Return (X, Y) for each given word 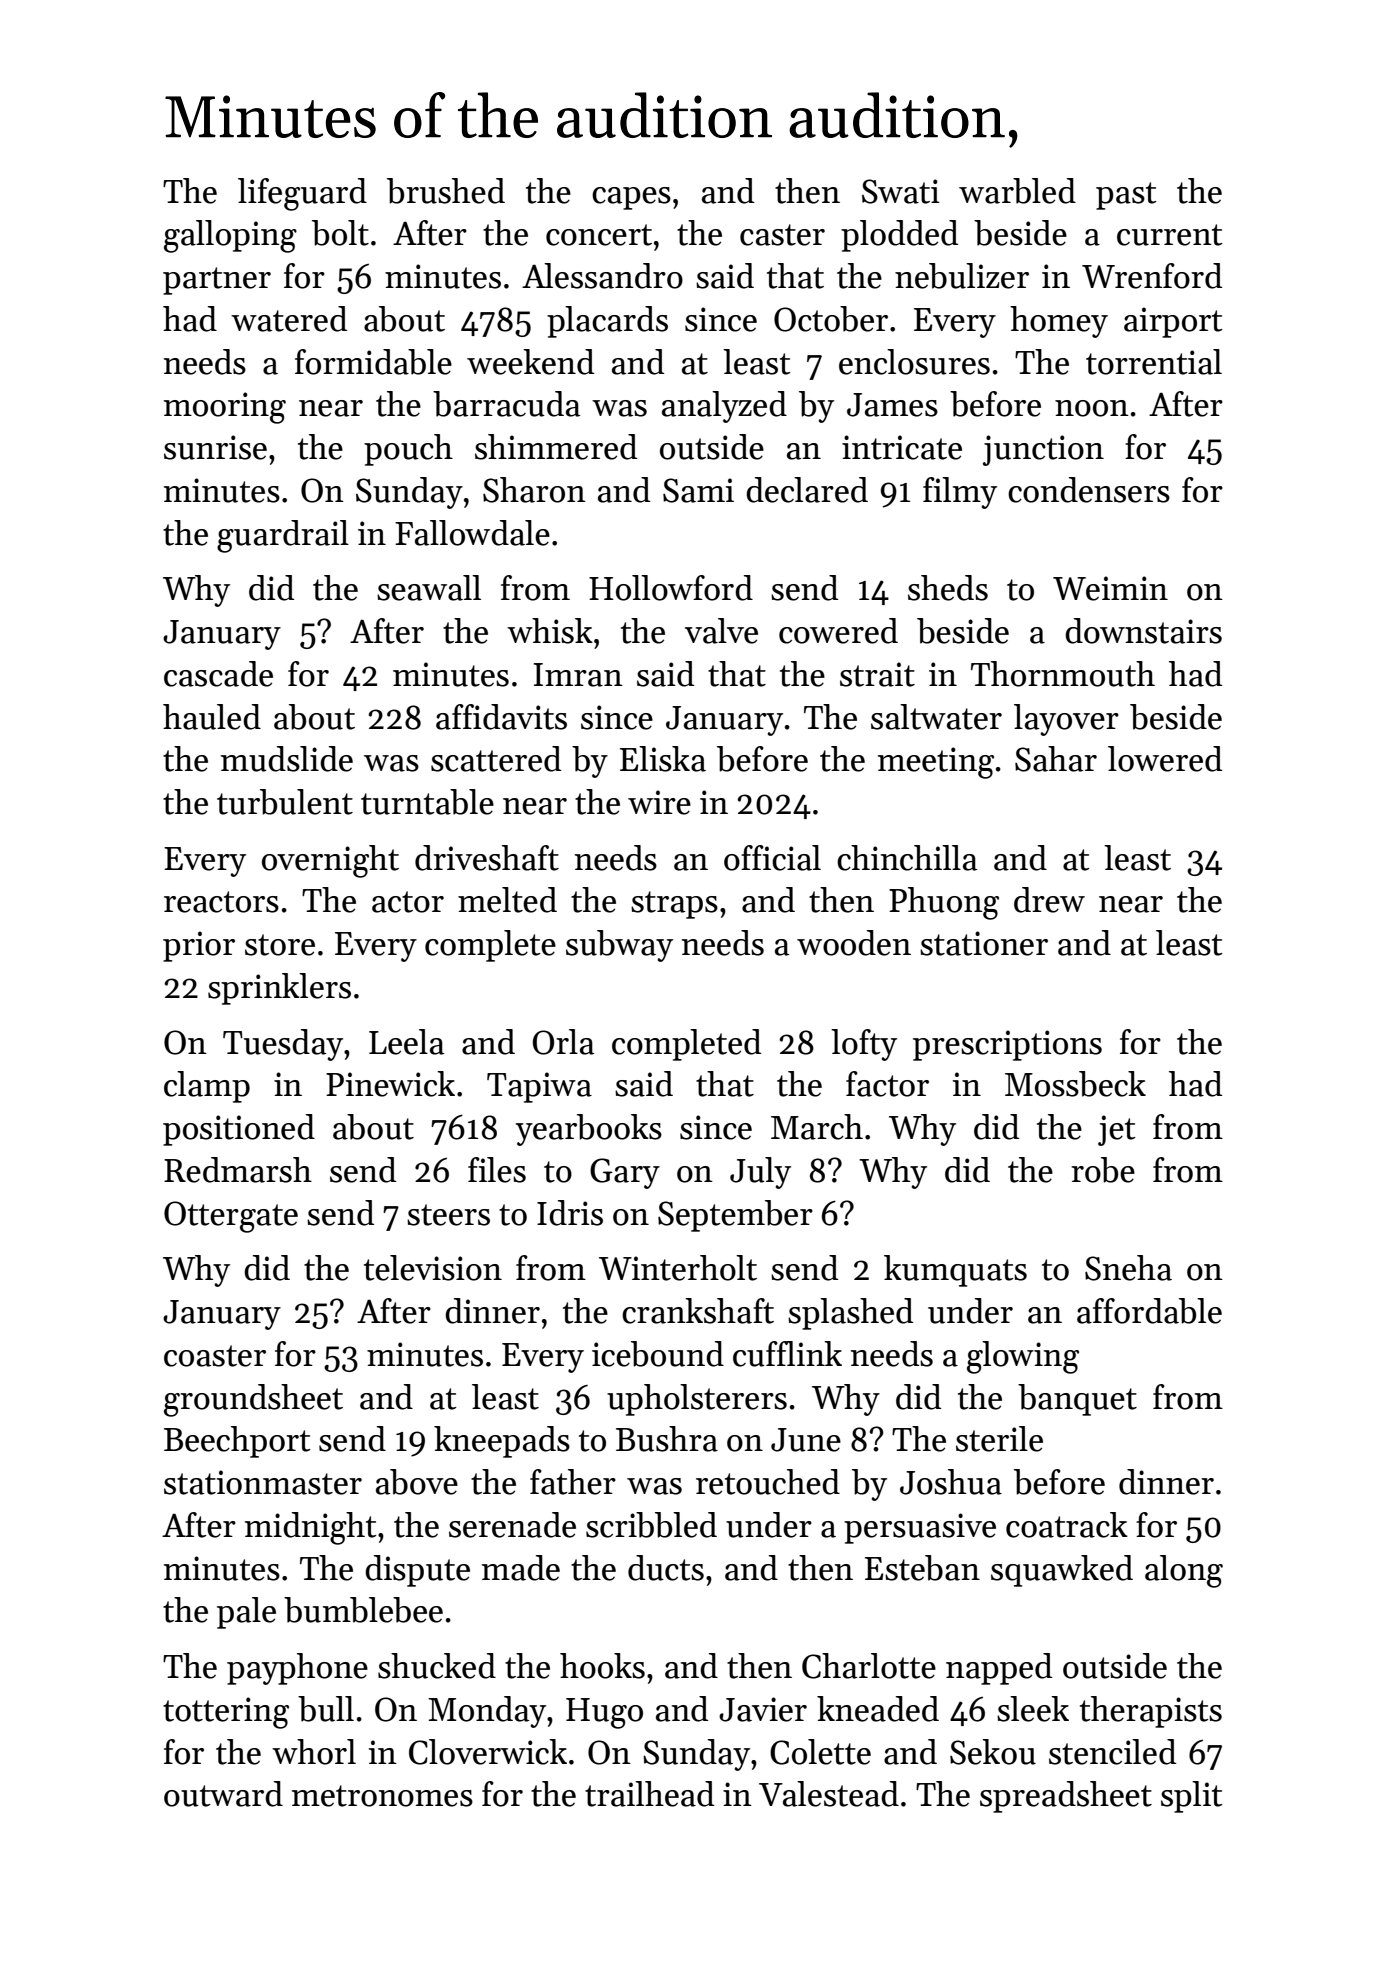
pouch (408, 450)
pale (246, 1613)
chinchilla (907, 858)
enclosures (914, 362)
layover (1066, 720)
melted (507, 900)
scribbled (651, 1525)
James (892, 405)
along (1184, 1571)
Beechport (237, 1442)
